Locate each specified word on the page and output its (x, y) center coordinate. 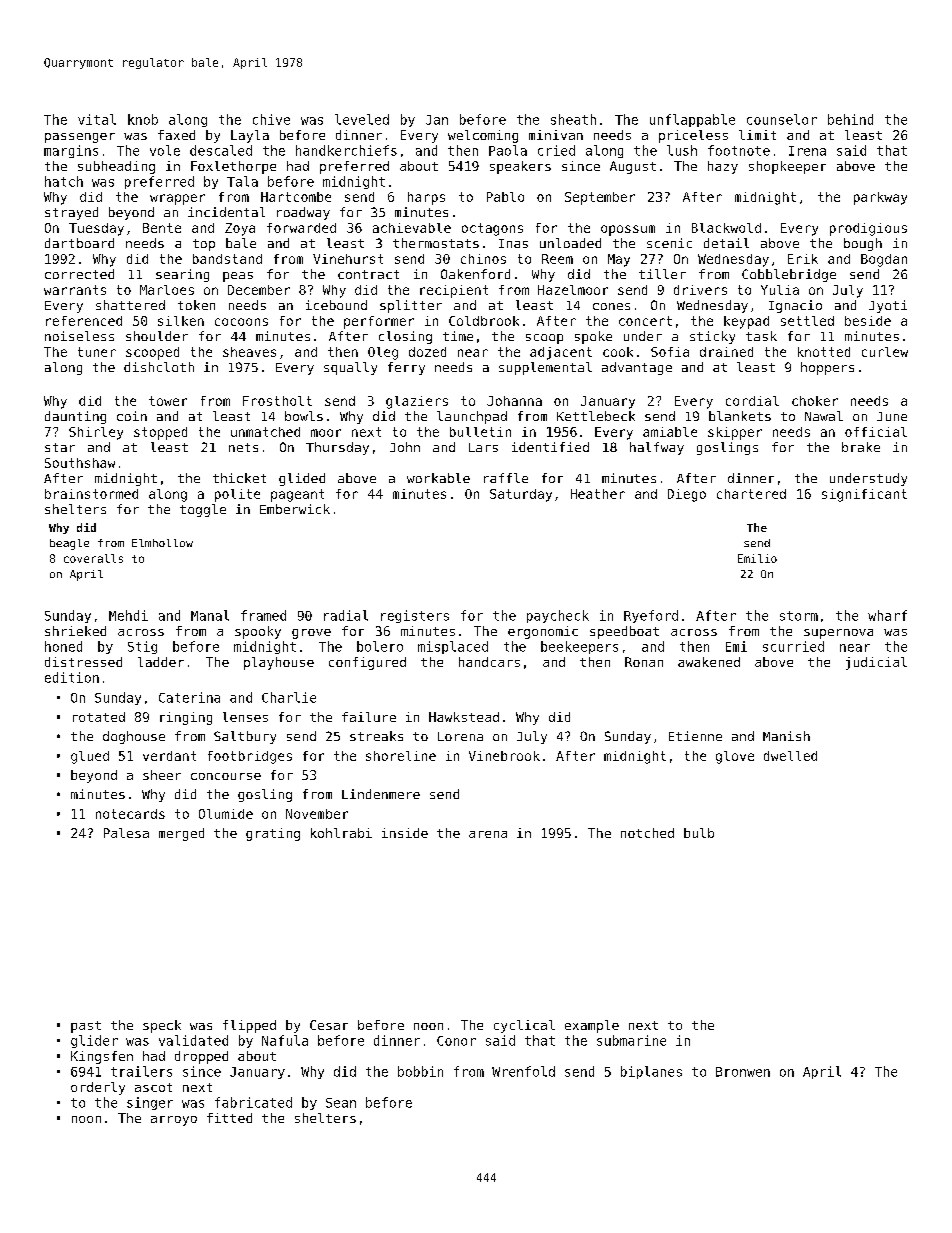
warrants (75, 290)
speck (162, 1026)
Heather (598, 494)
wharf (887, 615)
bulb (699, 833)
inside (405, 833)
